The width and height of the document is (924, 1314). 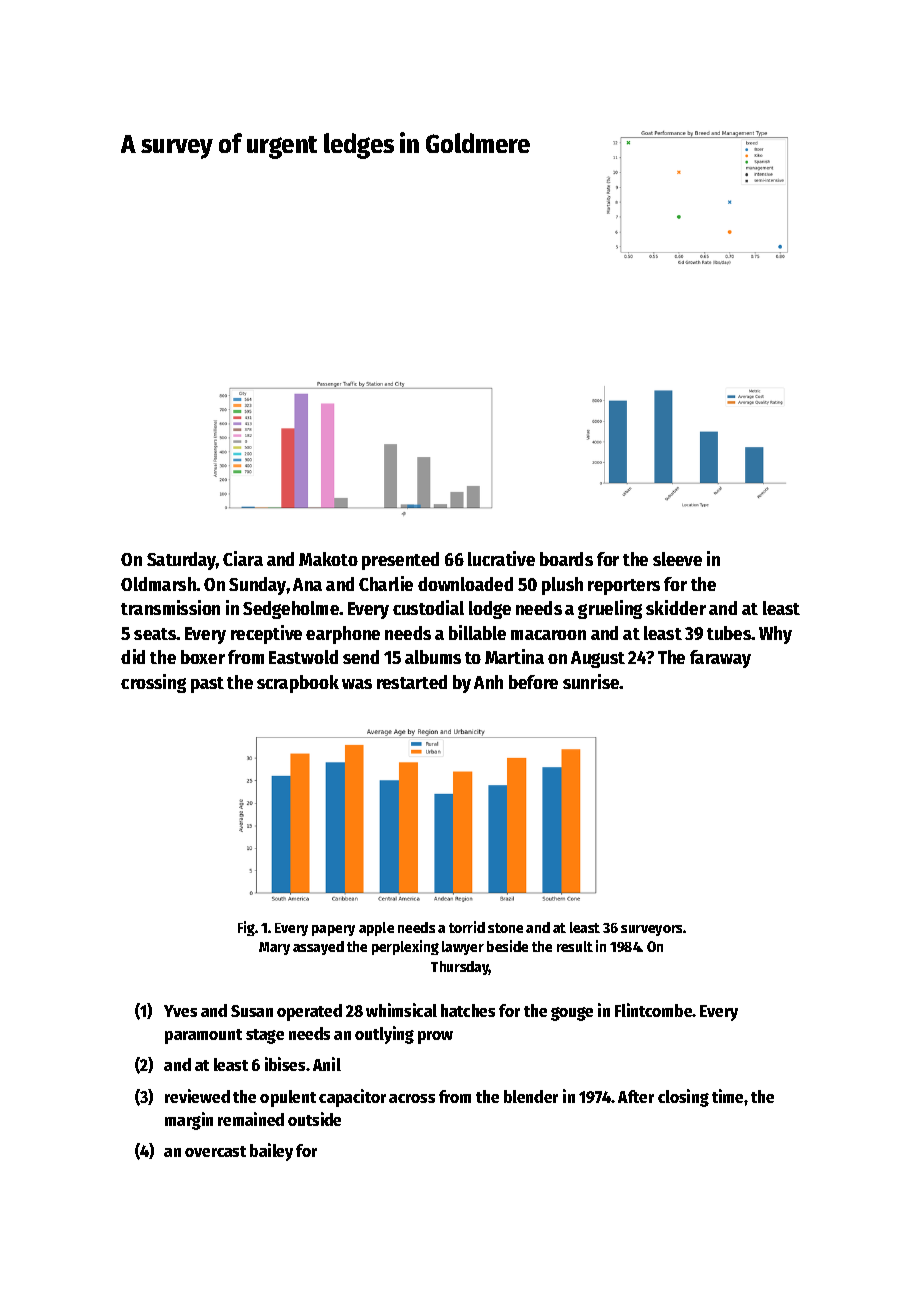 I want to click on closing, so click(x=683, y=1098).
